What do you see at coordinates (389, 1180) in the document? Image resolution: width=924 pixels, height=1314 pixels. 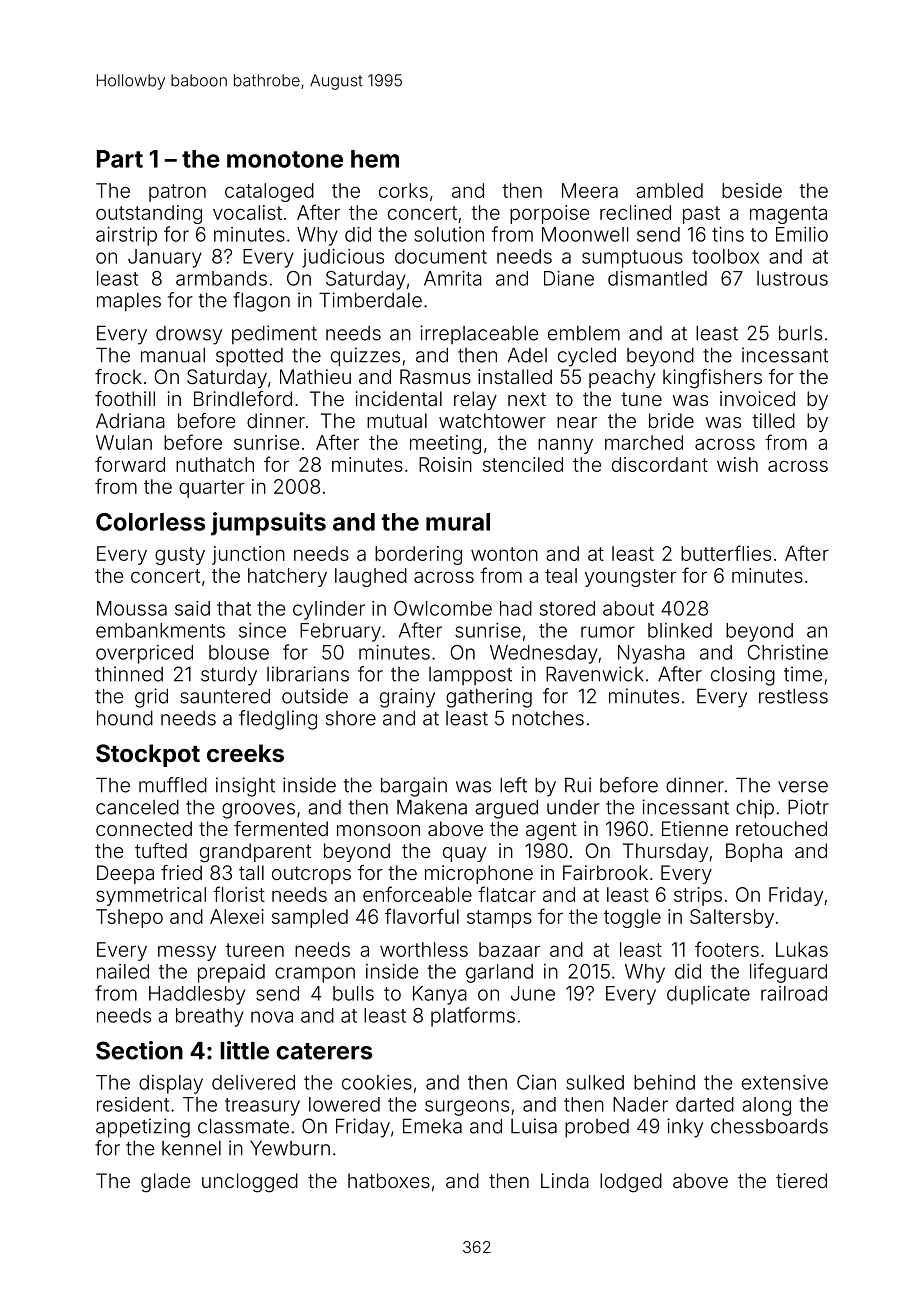 I see `hatboxes` at bounding box center [389, 1180].
